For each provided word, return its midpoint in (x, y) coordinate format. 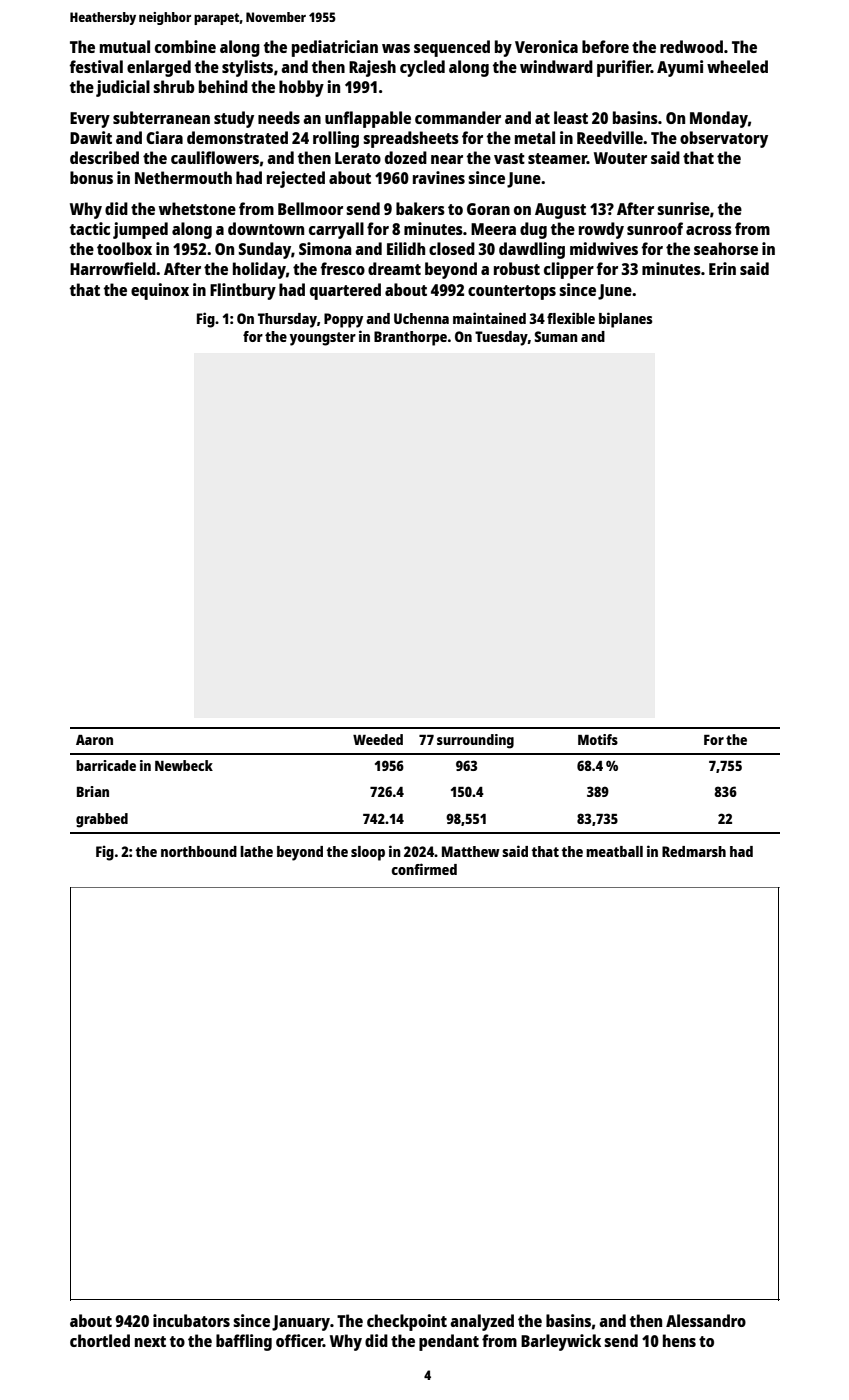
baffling (244, 1342)
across (709, 230)
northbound (199, 851)
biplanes (626, 320)
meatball (614, 851)
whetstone (197, 208)
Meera (493, 229)
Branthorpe (410, 338)
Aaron (94, 740)
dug (533, 230)
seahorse (726, 248)
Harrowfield (113, 268)
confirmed (424, 869)
